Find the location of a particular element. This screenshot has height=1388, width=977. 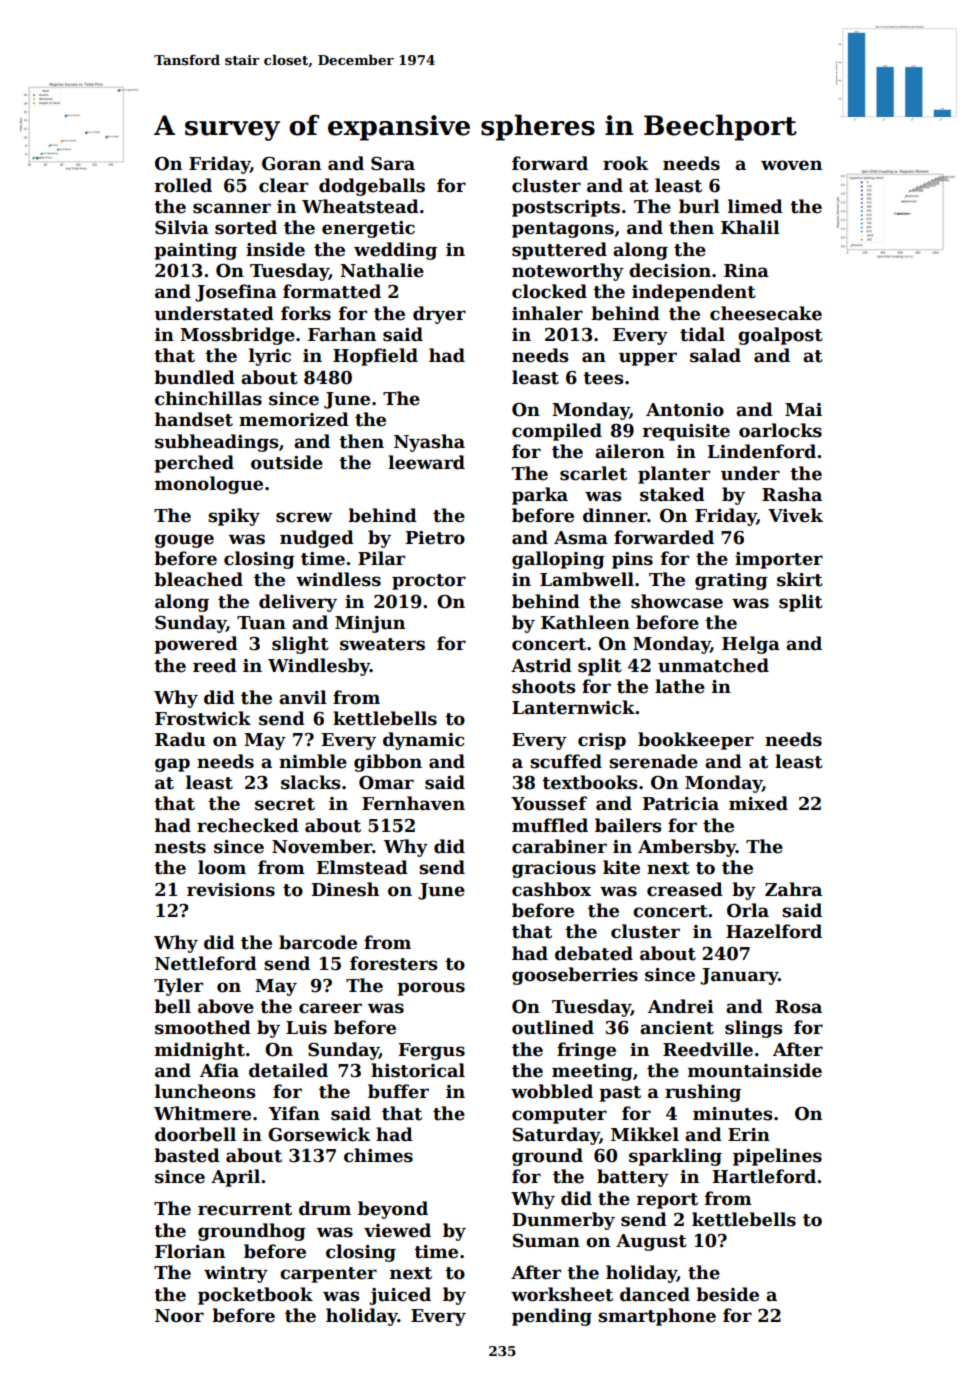

pending is located at coordinates (552, 1317).
